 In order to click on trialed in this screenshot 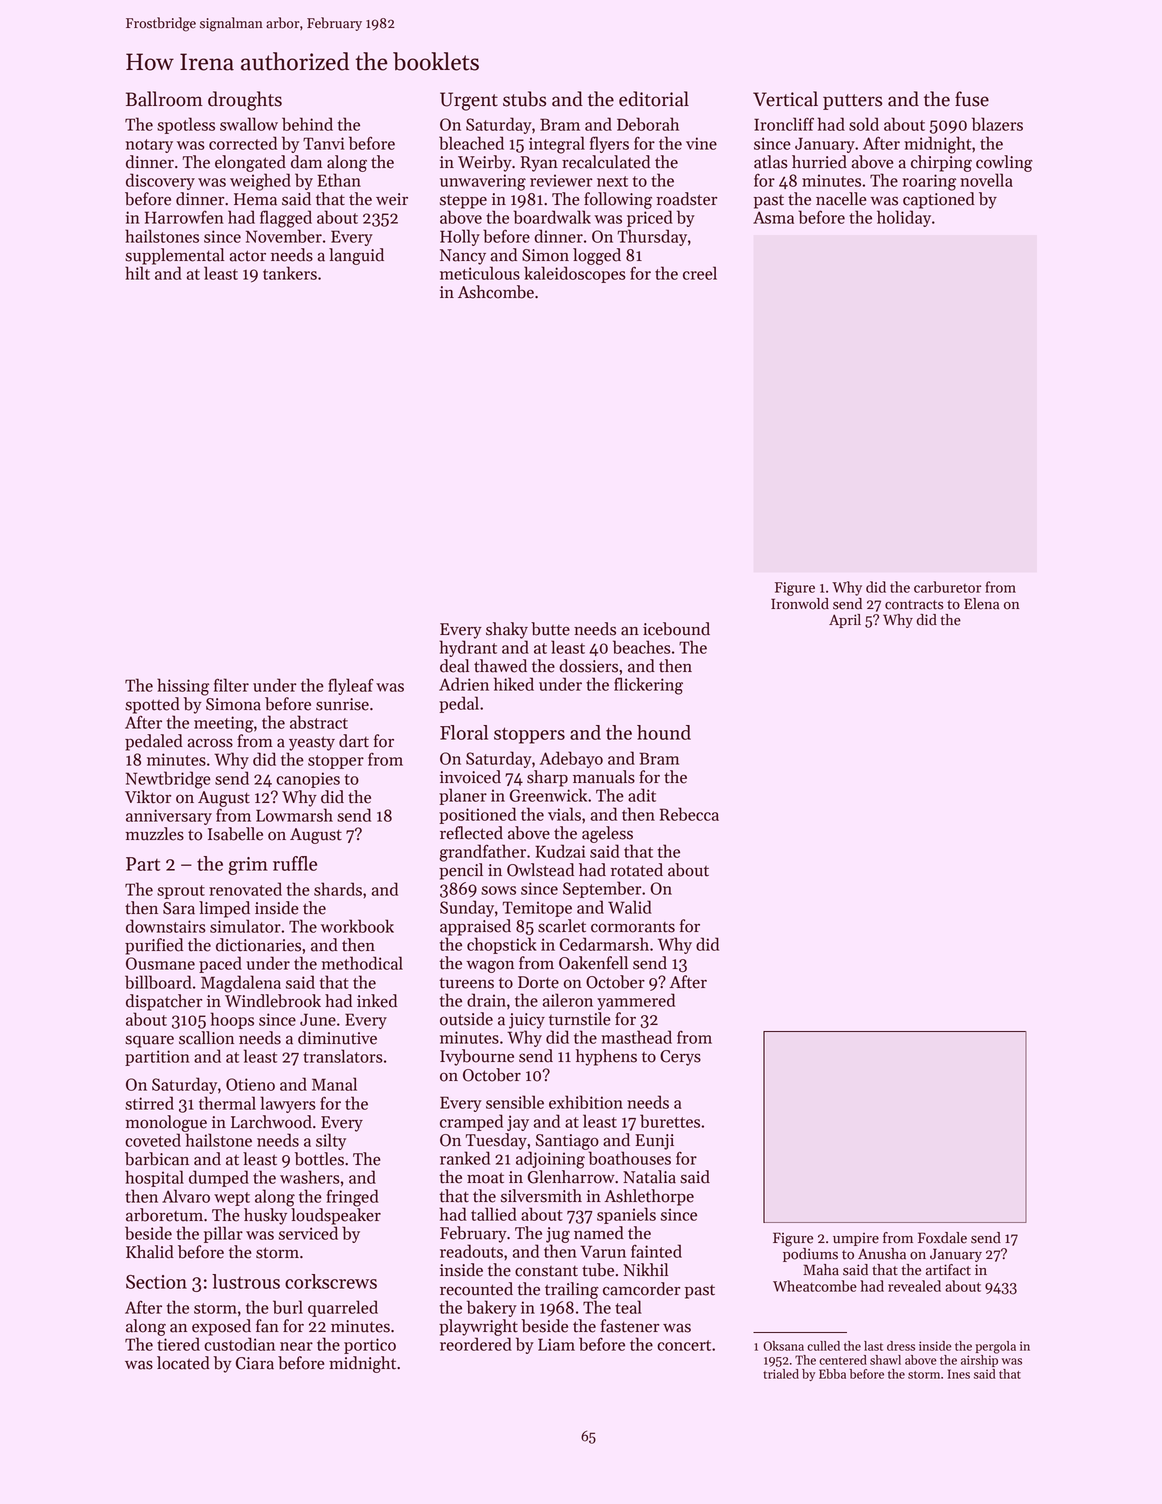, I will do `click(781, 1374)`.
